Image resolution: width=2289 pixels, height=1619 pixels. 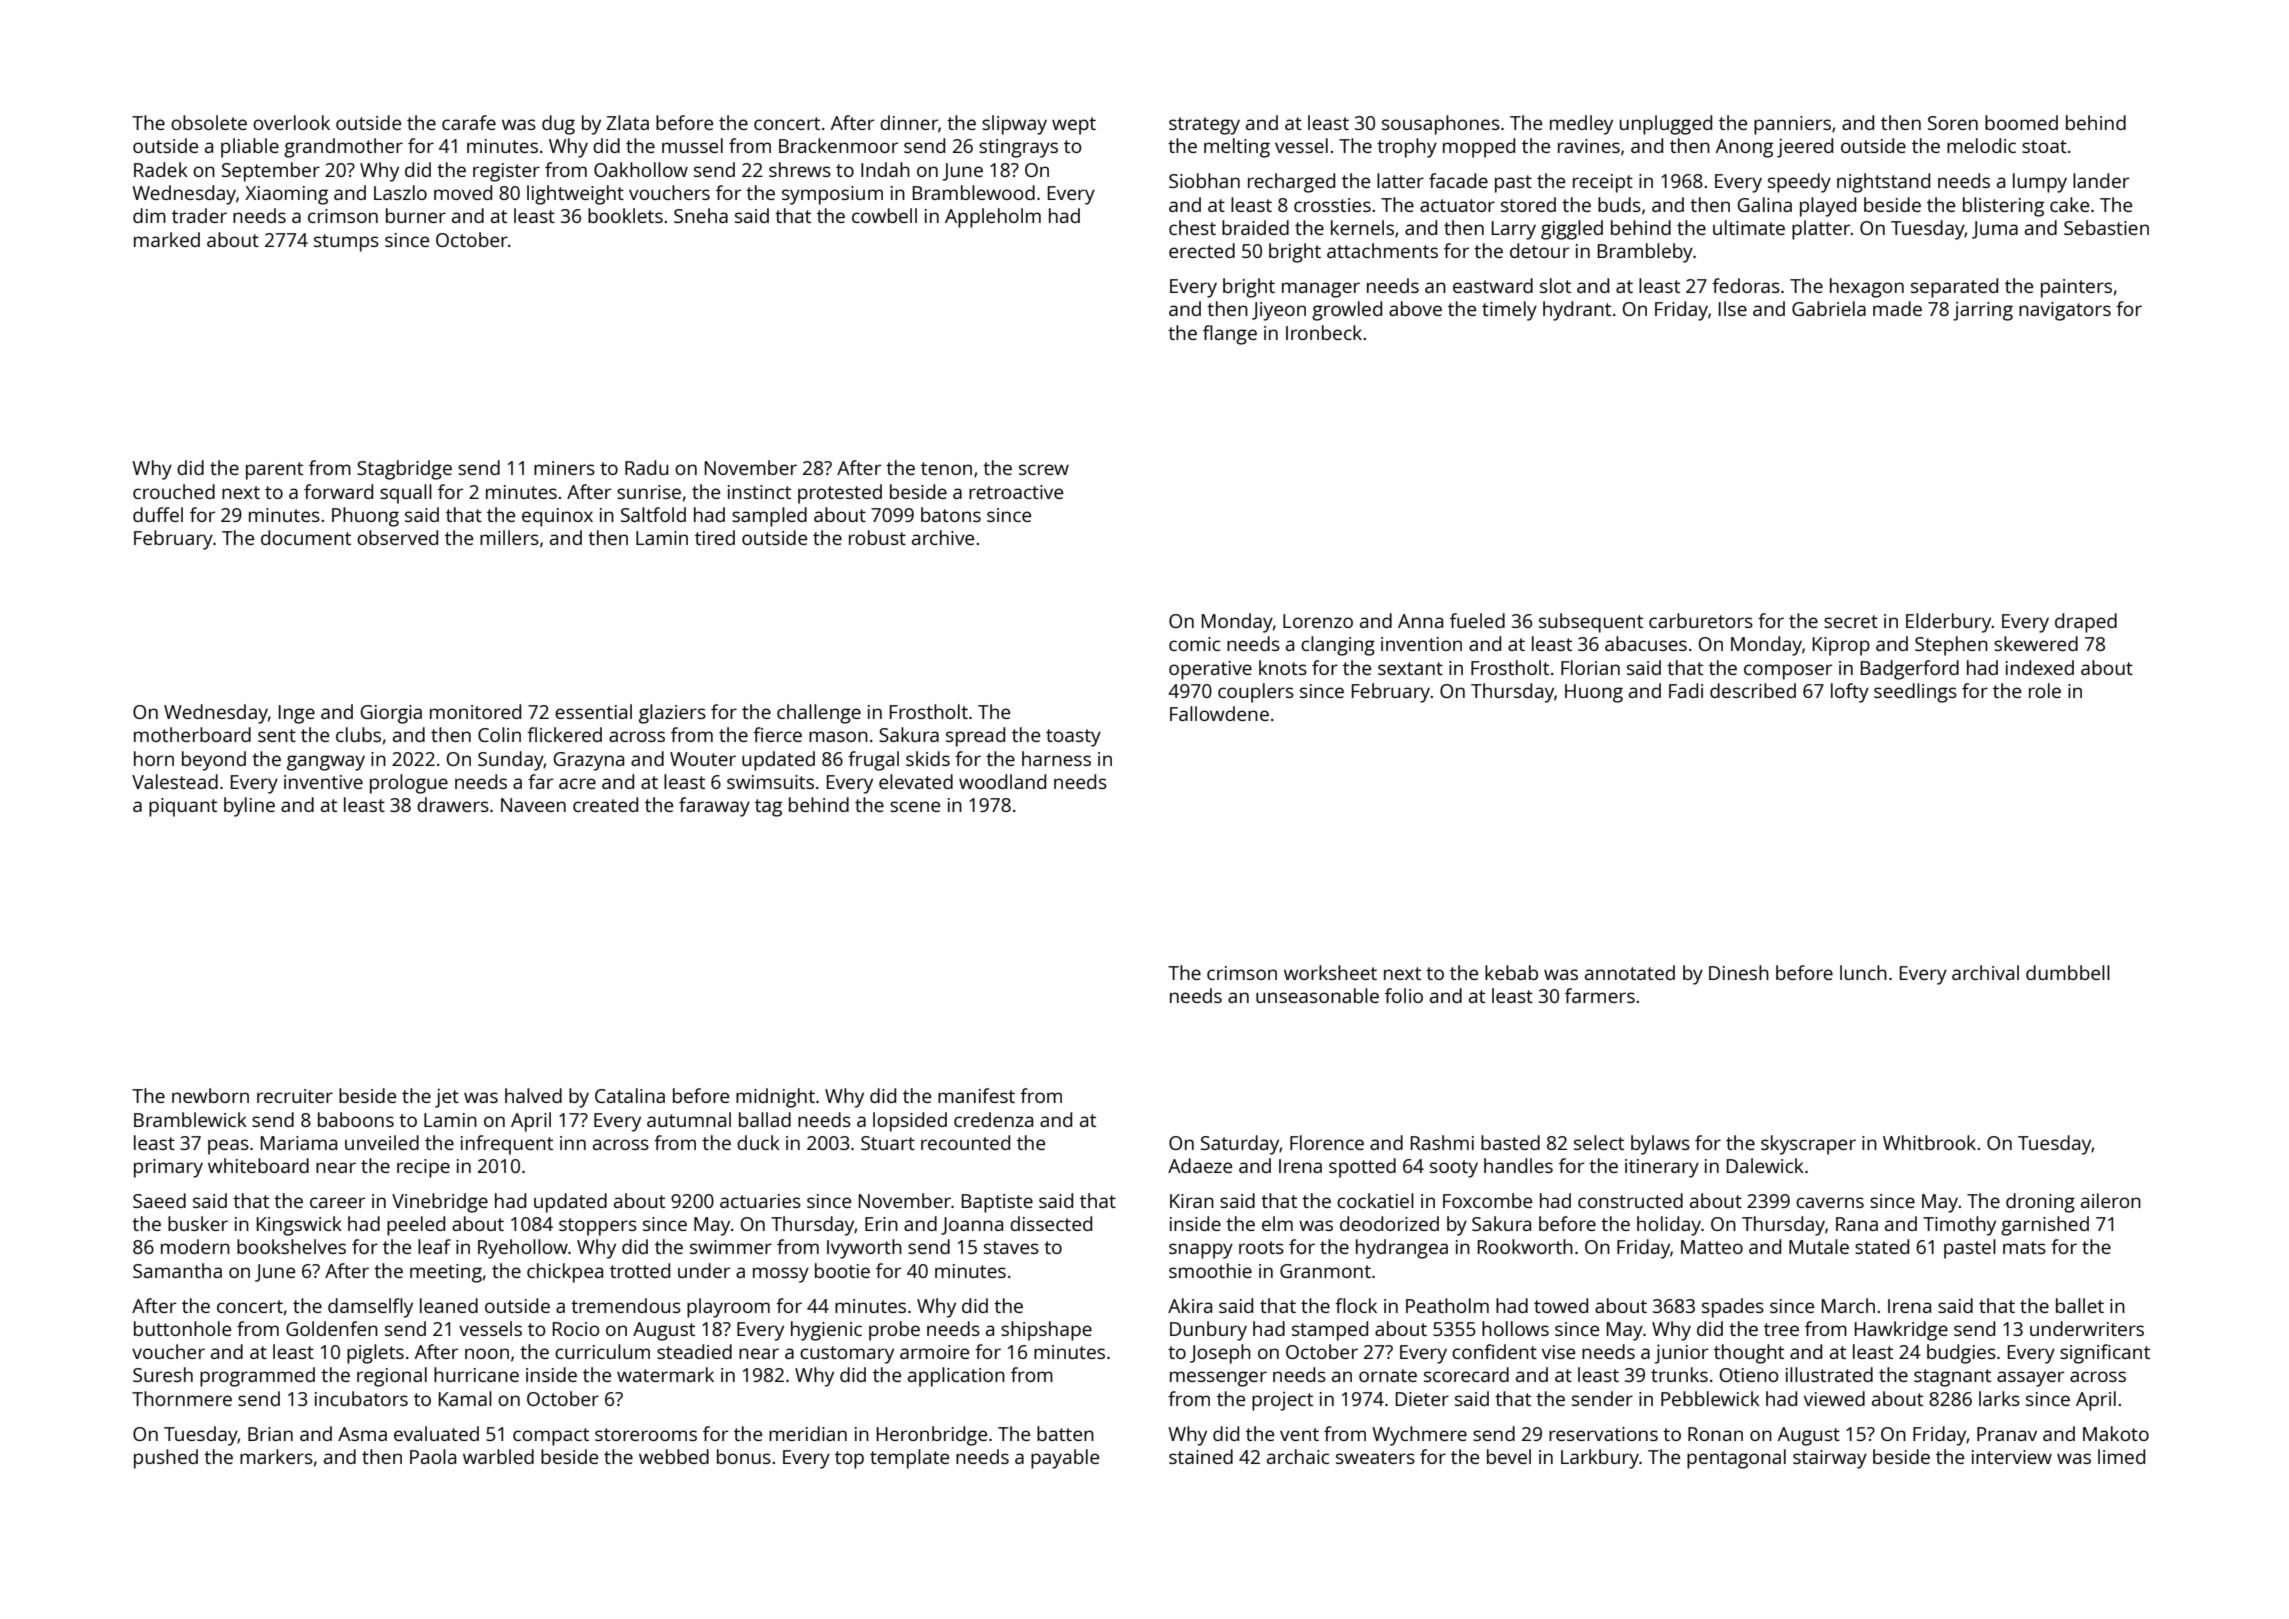 I want to click on Radek, so click(x=161, y=169).
